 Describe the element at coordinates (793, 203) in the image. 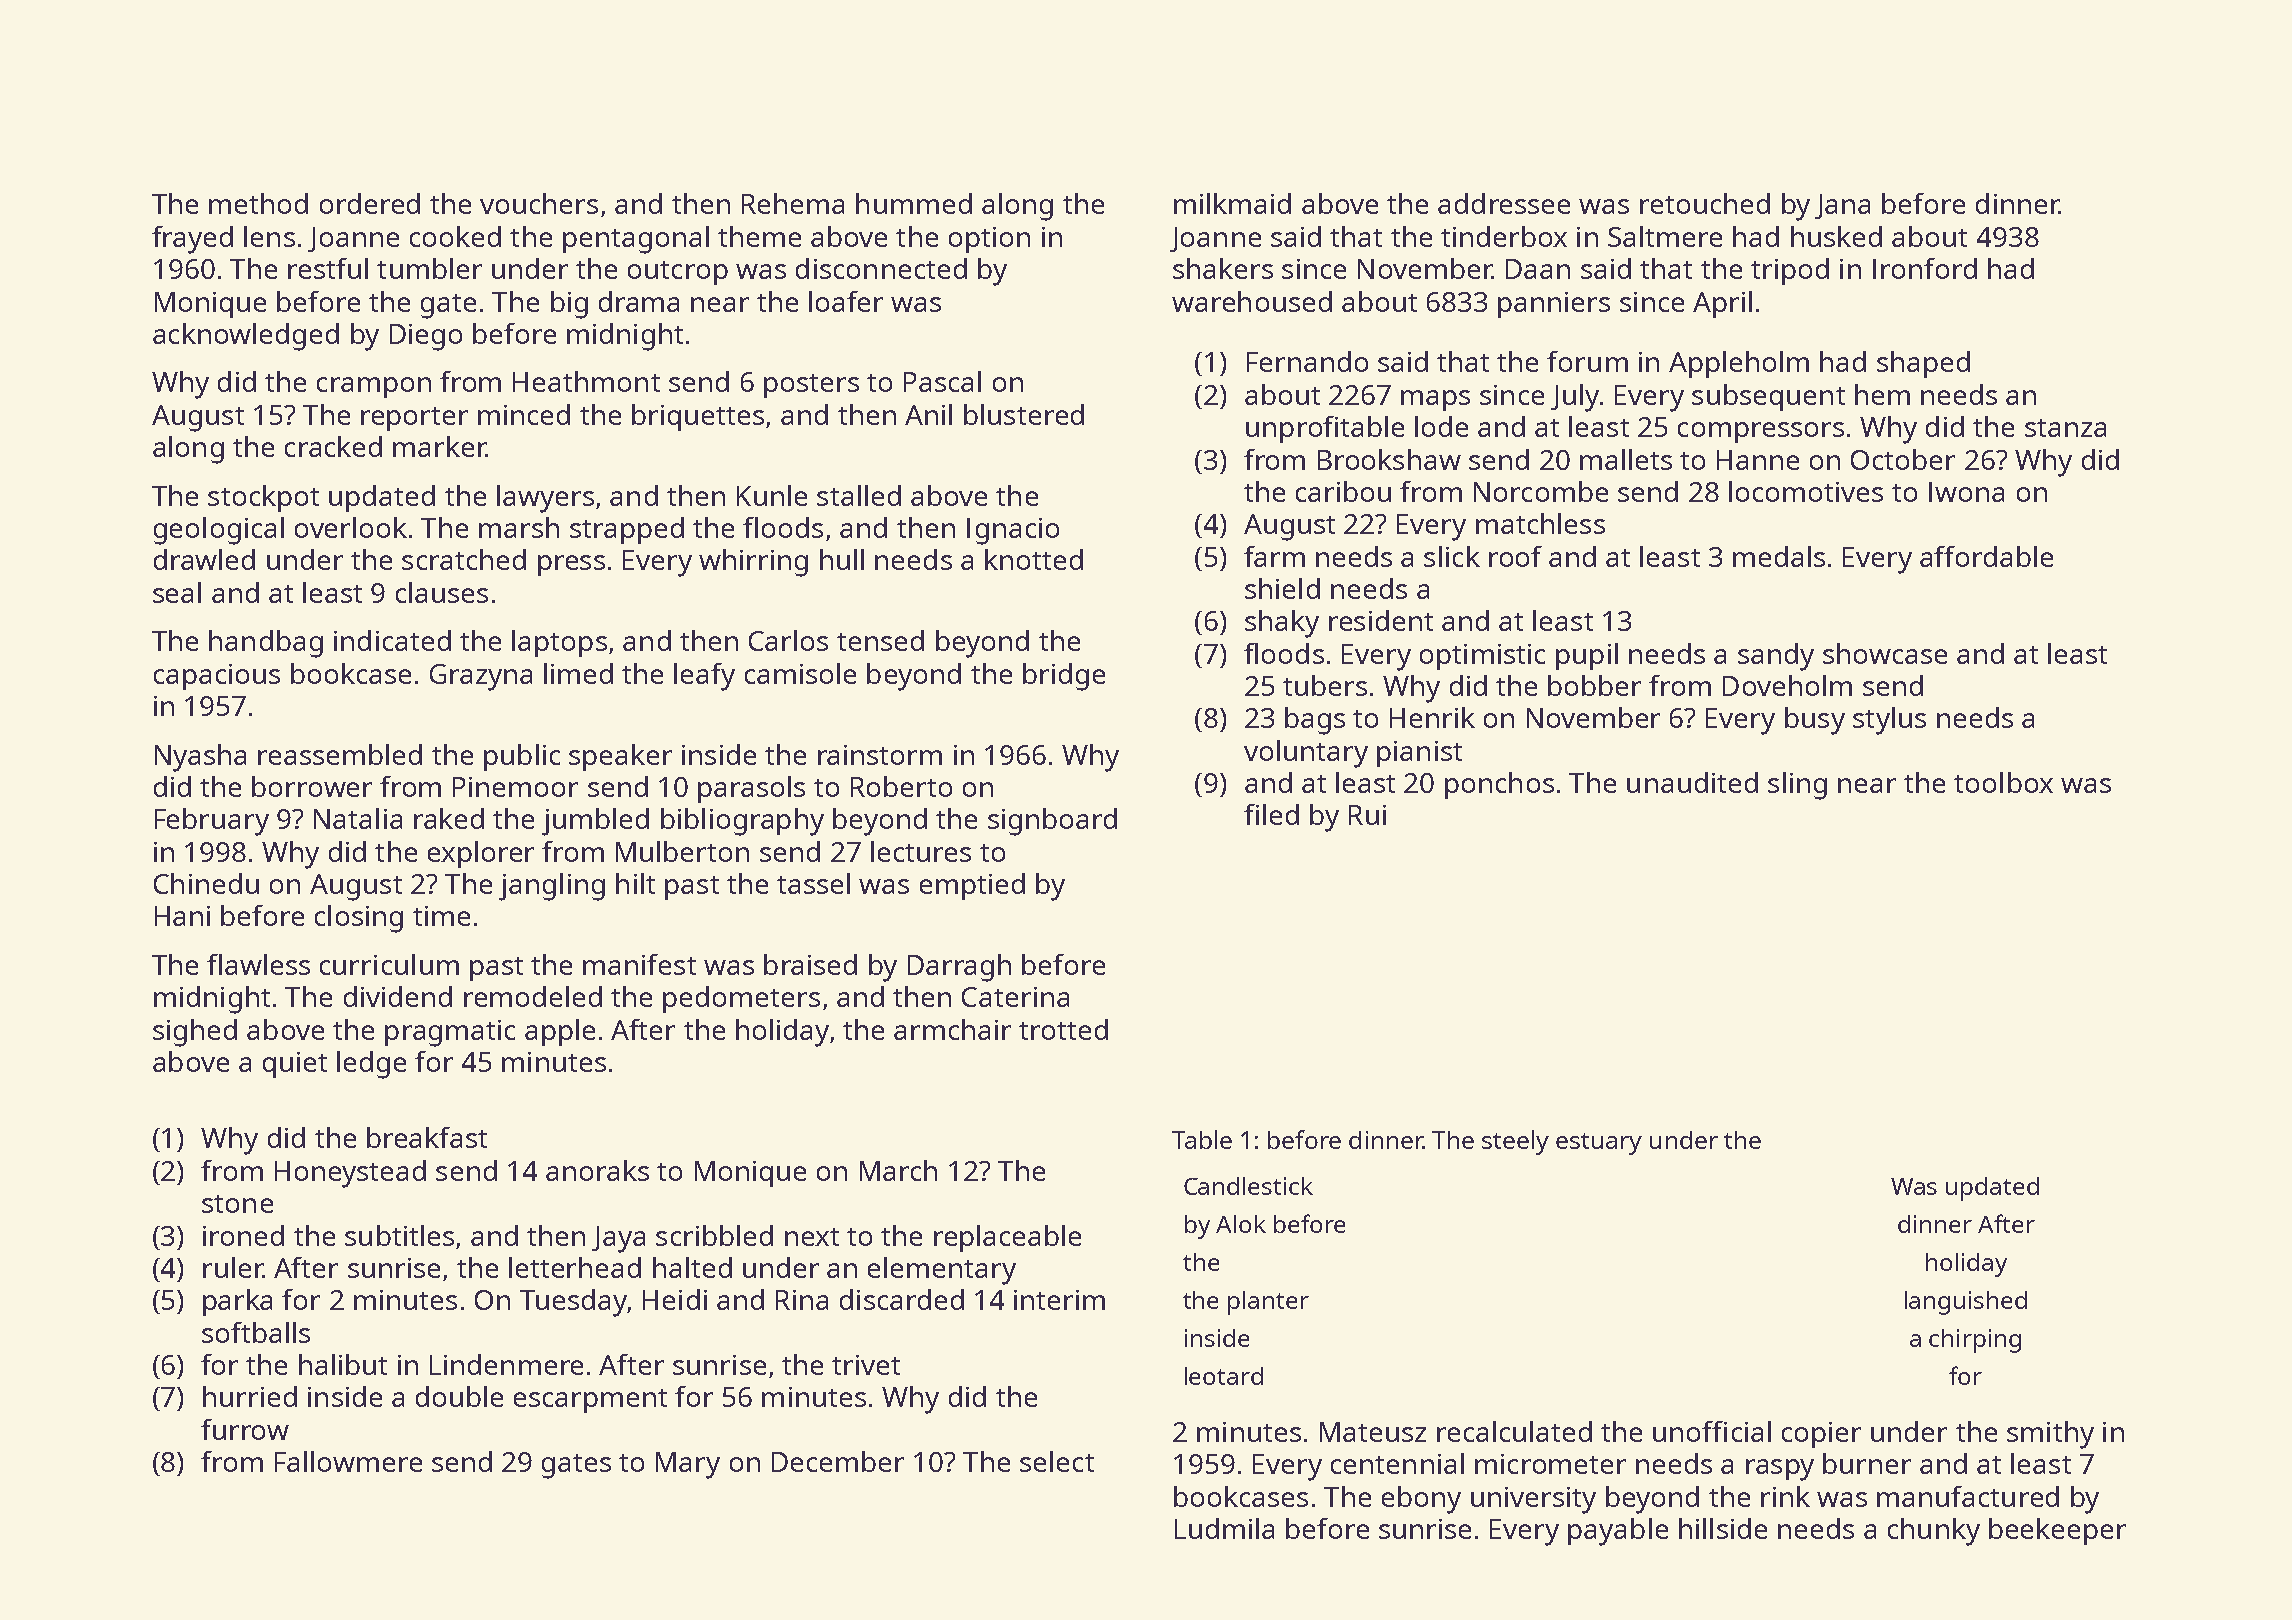

I see `Rehema` at that location.
